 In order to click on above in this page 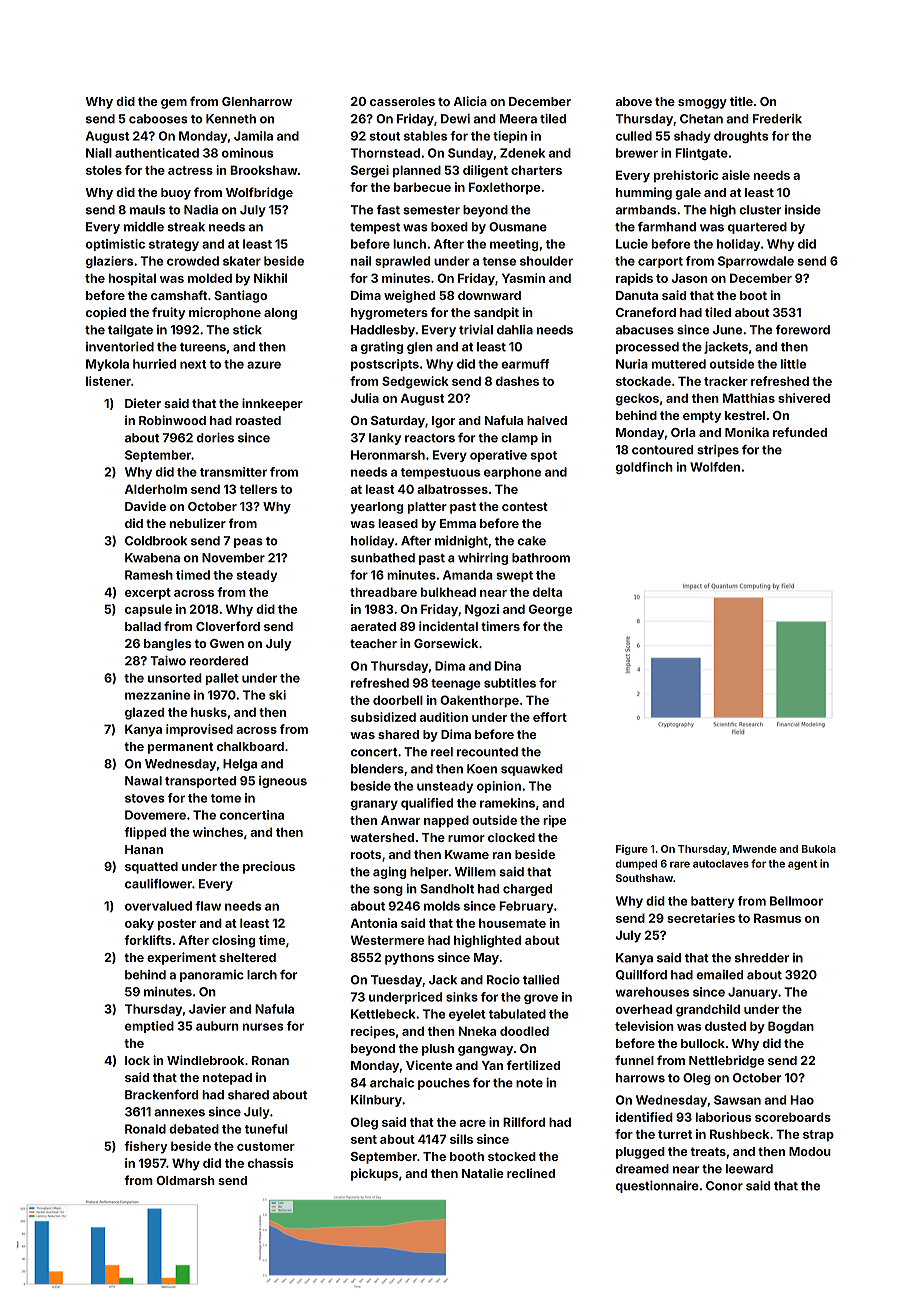, I will do `click(634, 101)`.
